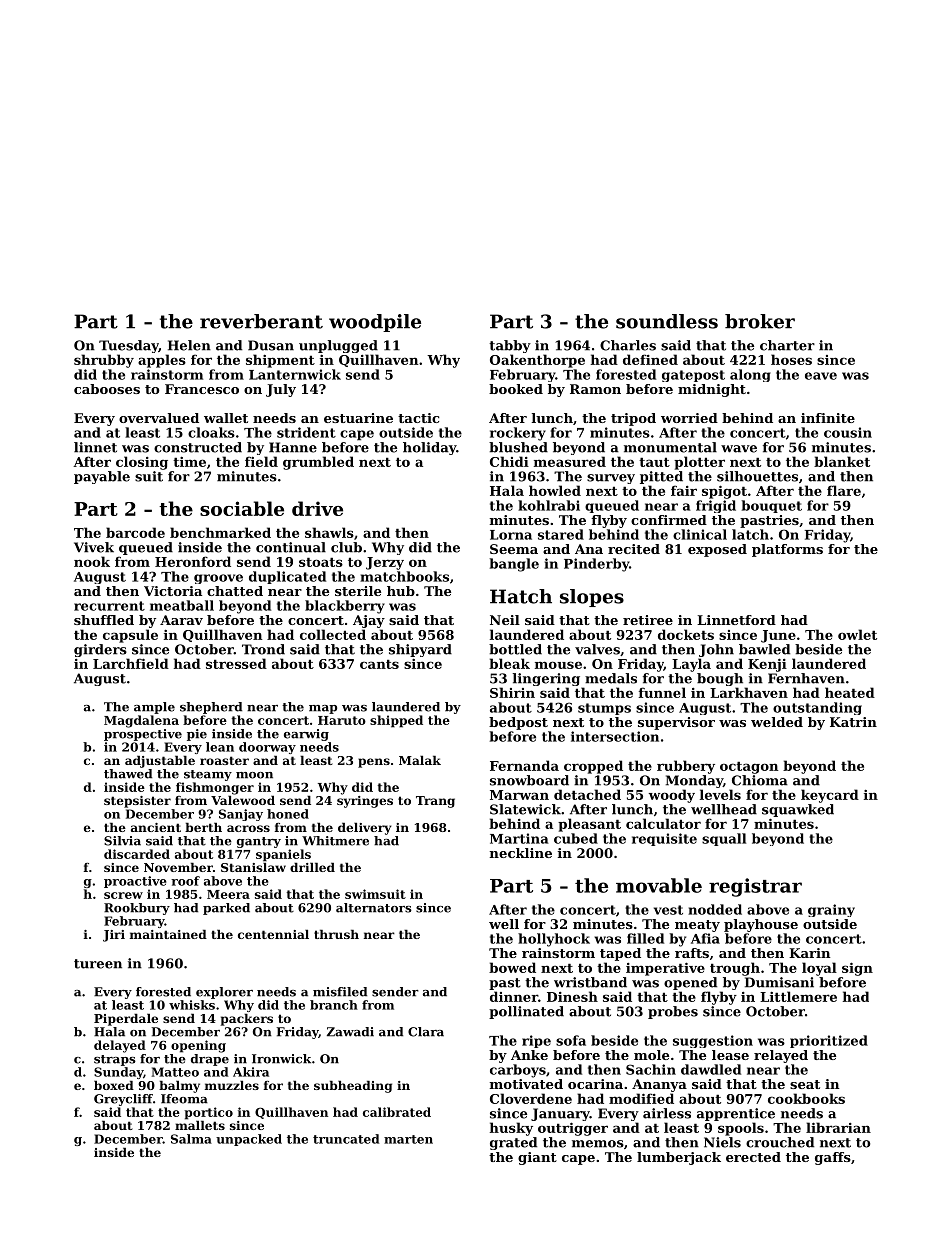 The width and height of the document is (952, 1233). What do you see at coordinates (819, 969) in the document?
I see `loyal` at bounding box center [819, 969].
